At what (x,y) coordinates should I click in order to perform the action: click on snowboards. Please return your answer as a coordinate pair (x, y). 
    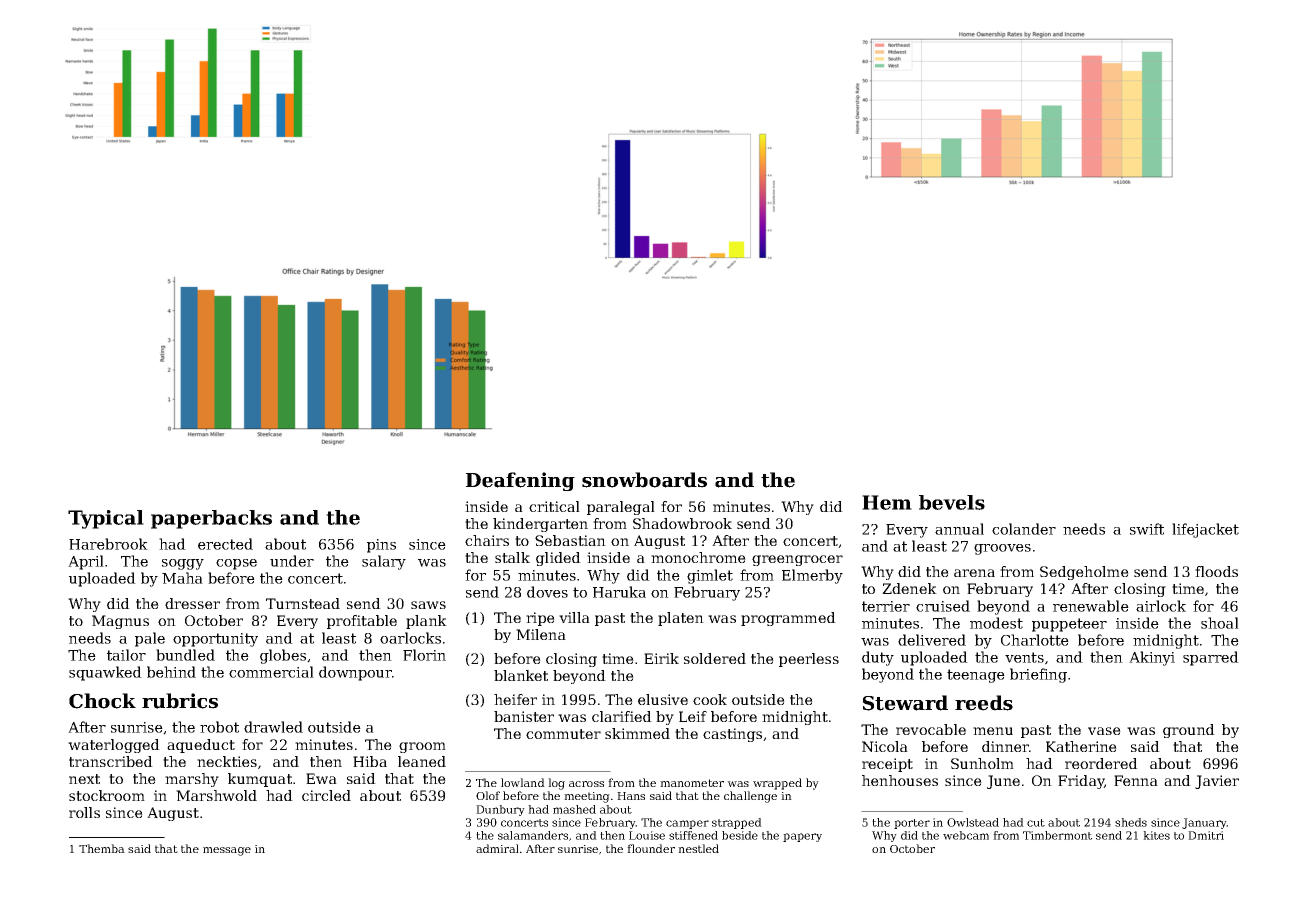
    Looking at the image, I should click on (644, 480).
